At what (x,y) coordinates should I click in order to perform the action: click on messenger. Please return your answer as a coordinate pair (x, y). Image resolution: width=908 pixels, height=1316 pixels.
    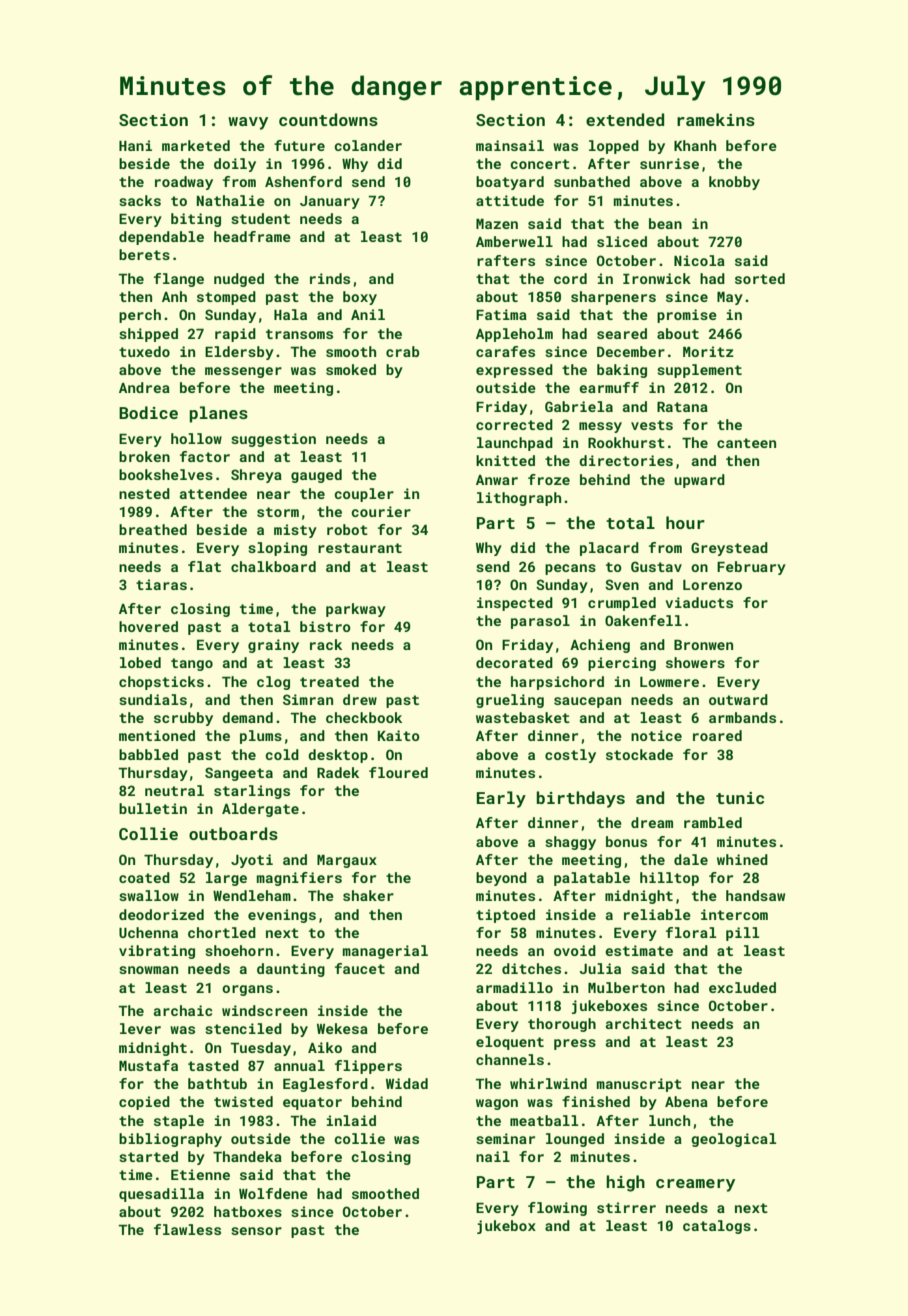
    Looking at the image, I should click on (243, 372).
